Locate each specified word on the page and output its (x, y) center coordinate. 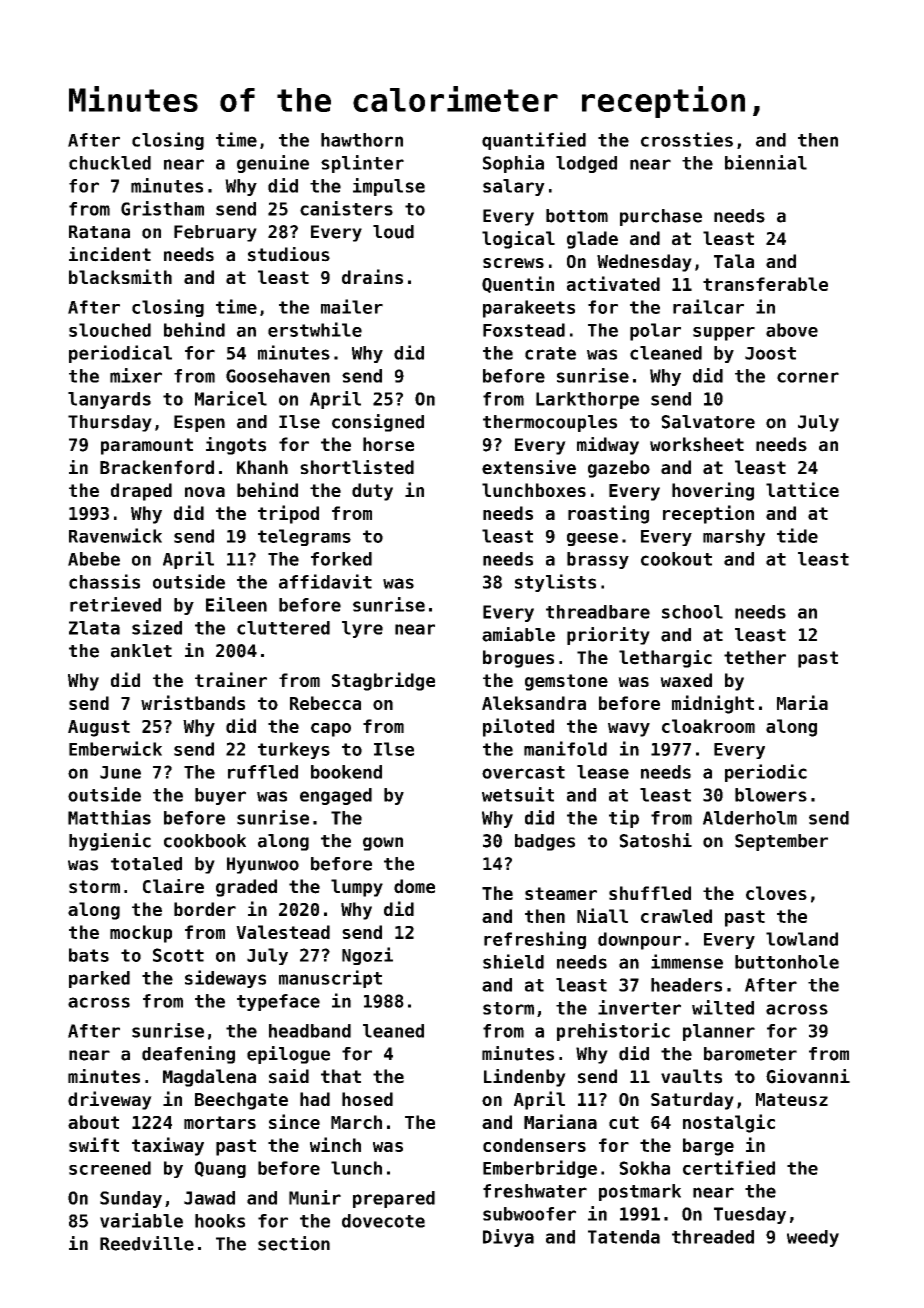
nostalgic (729, 1123)
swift (94, 1144)
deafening (188, 1055)
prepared (394, 1199)
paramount (147, 446)
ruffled (263, 772)
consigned (378, 423)
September (781, 842)
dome (414, 886)
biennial (766, 162)
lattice (802, 489)
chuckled (110, 163)
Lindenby (525, 1078)
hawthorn (362, 140)
